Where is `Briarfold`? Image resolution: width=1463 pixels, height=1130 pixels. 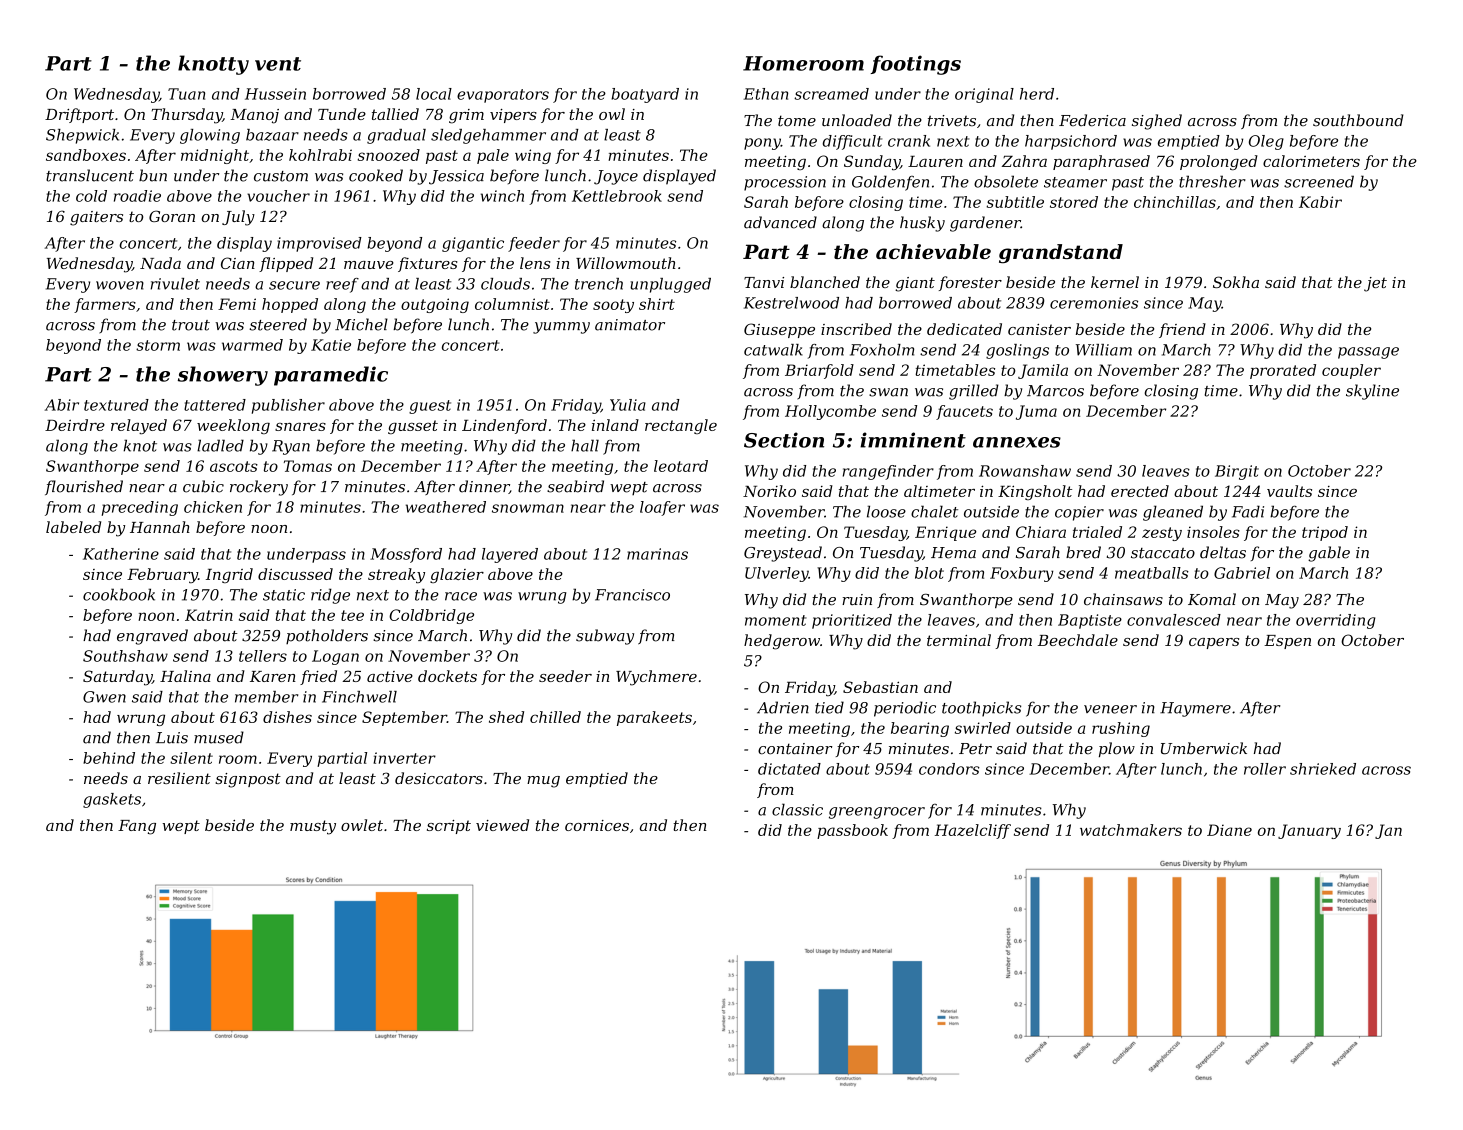 Briarfold is located at coordinates (819, 371).
